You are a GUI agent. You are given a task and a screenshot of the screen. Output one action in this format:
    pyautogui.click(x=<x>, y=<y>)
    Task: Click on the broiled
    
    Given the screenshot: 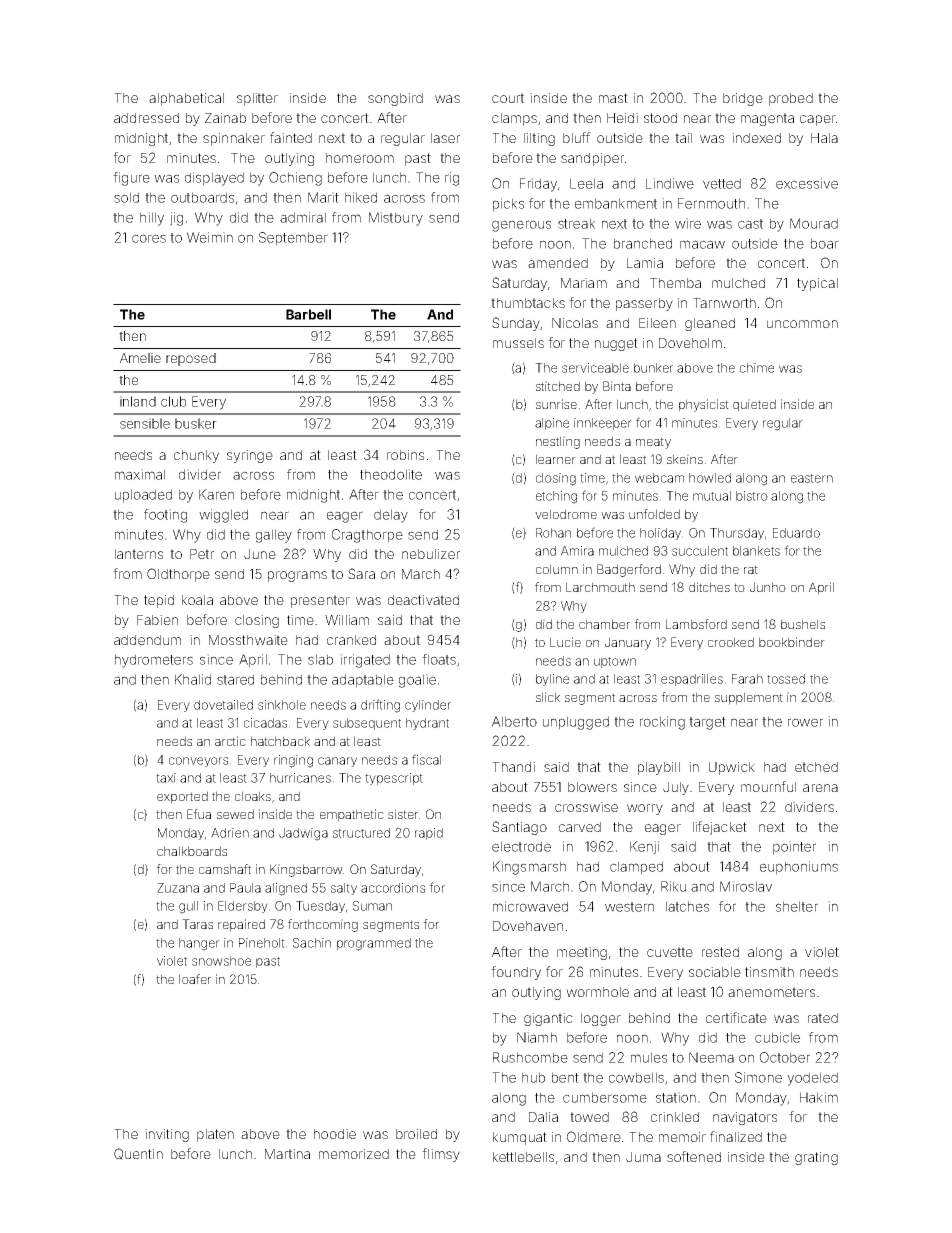 What is the action you would take?
    pyautogui.click(x=416, y=1134)
